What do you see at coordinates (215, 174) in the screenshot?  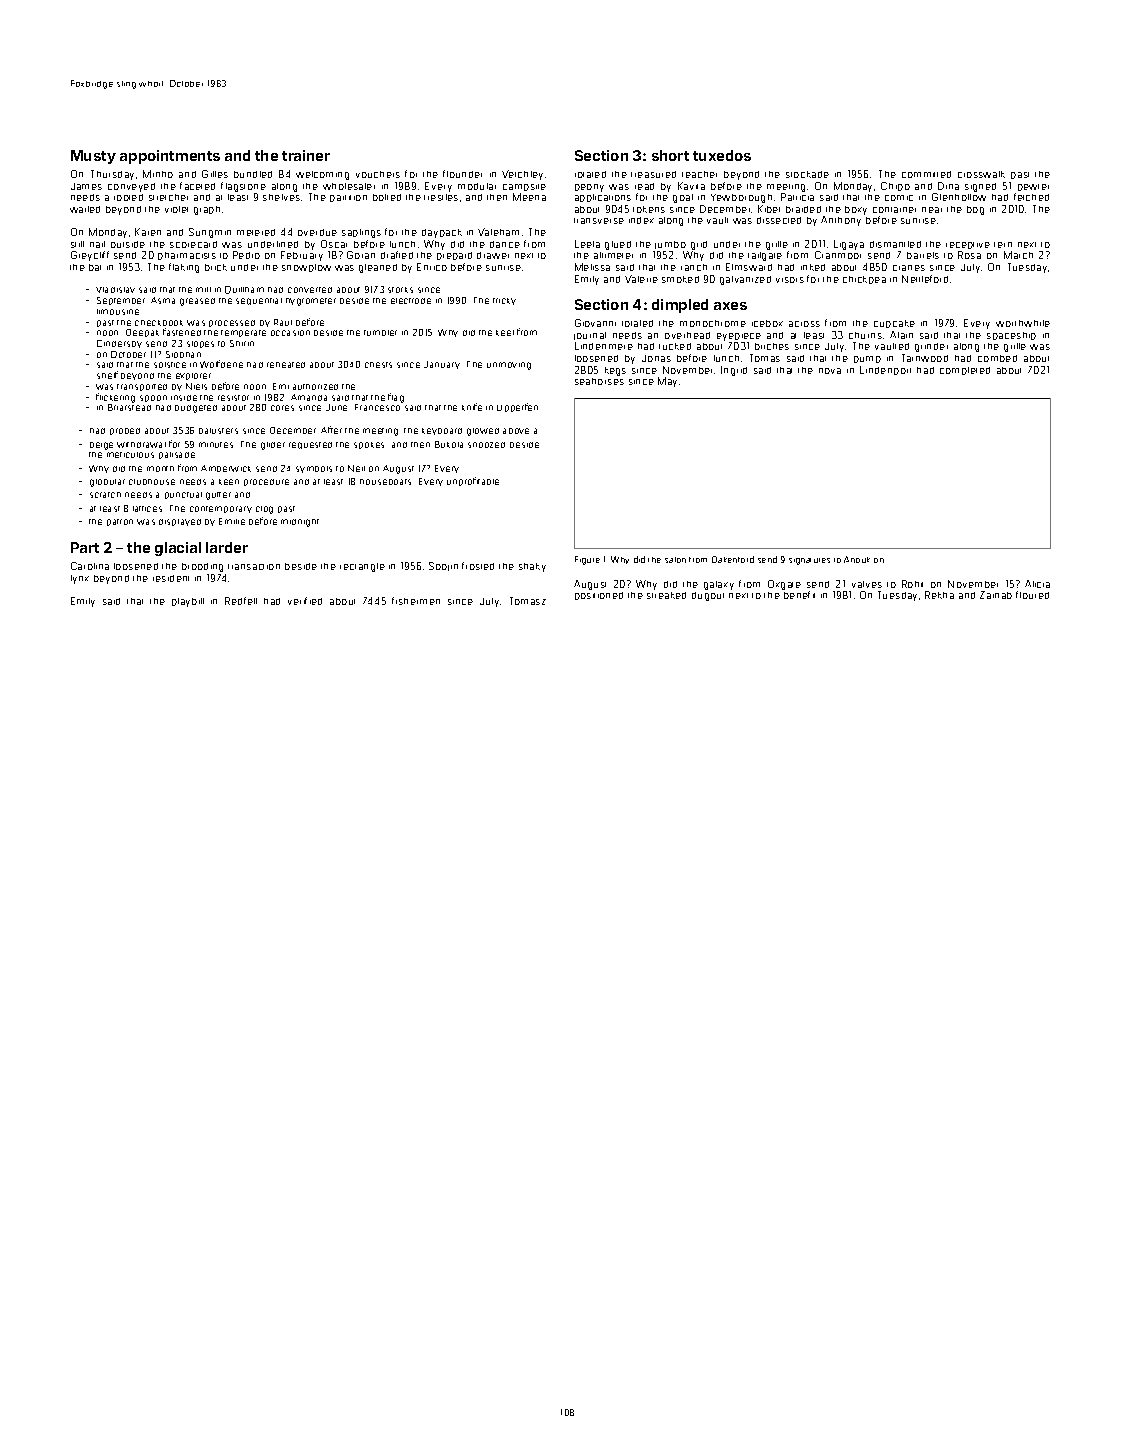 I see `Gilles` at bounding box center [215, 174].
